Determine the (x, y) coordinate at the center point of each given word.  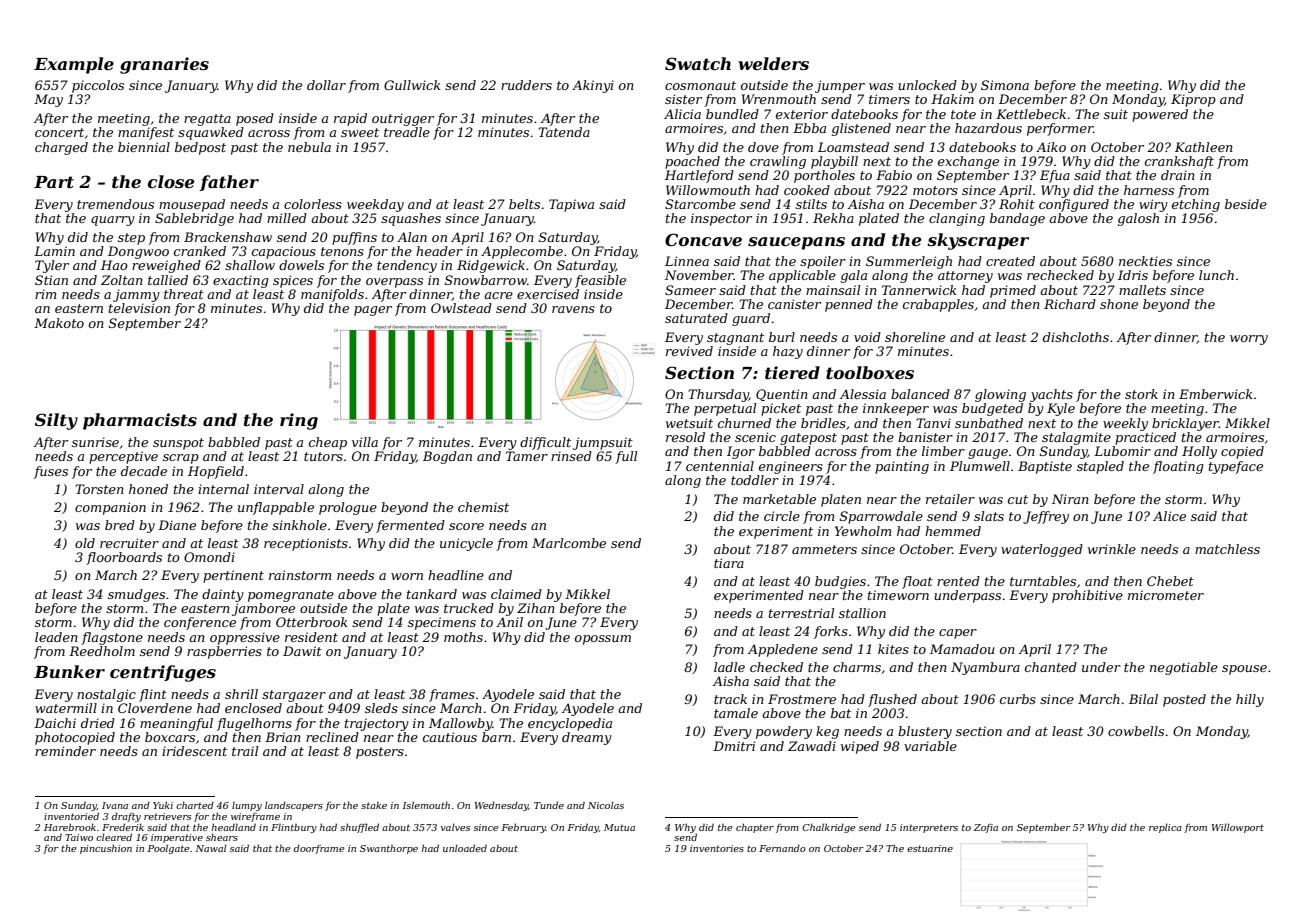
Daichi (55, 723)
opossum (603, 640)
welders (773, 63)
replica (1165, 828)
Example (74, 65)
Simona (1005, 85)
